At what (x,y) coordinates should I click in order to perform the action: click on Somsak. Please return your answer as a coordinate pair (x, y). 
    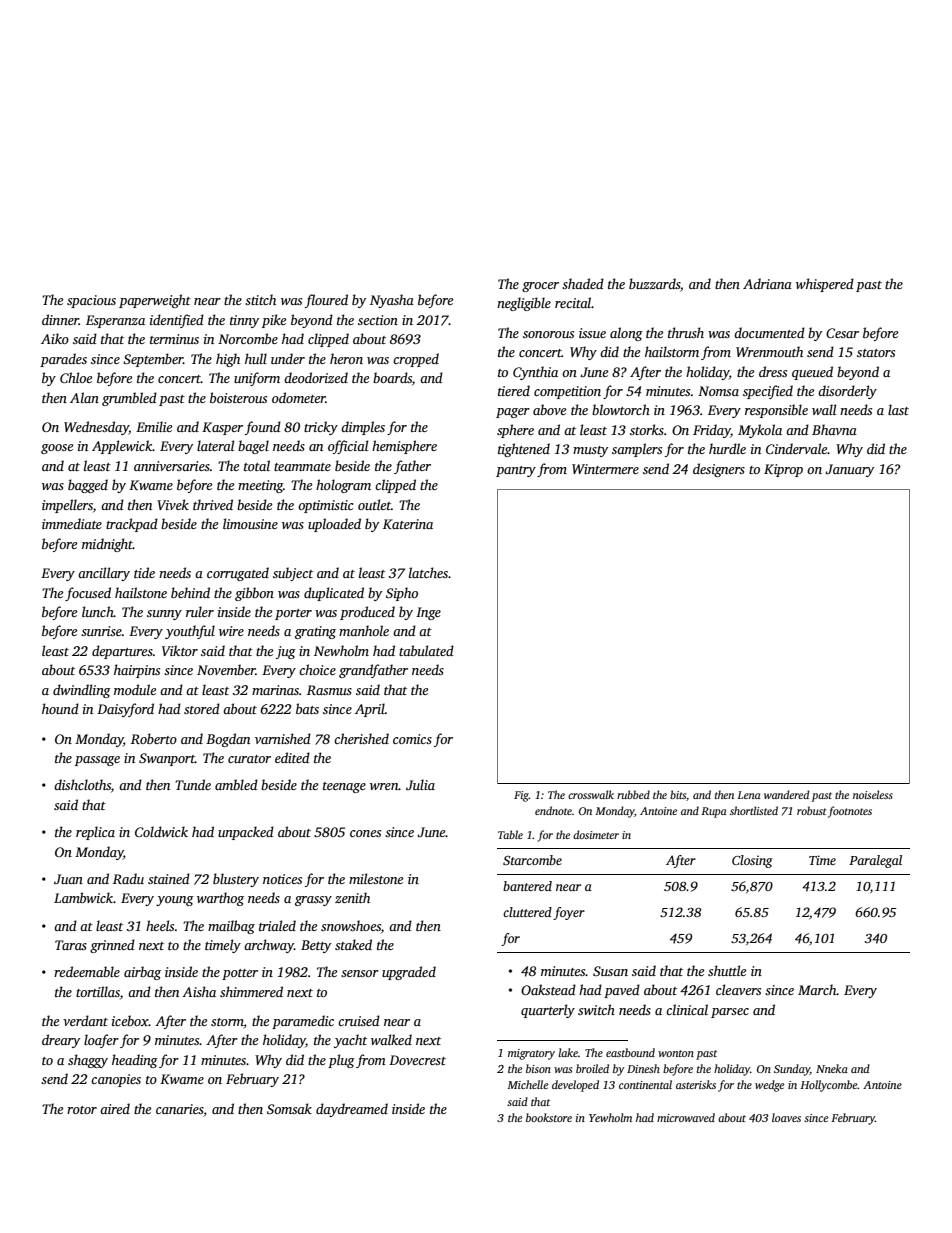
    Looking at the image, I should click on (289, 1108).
